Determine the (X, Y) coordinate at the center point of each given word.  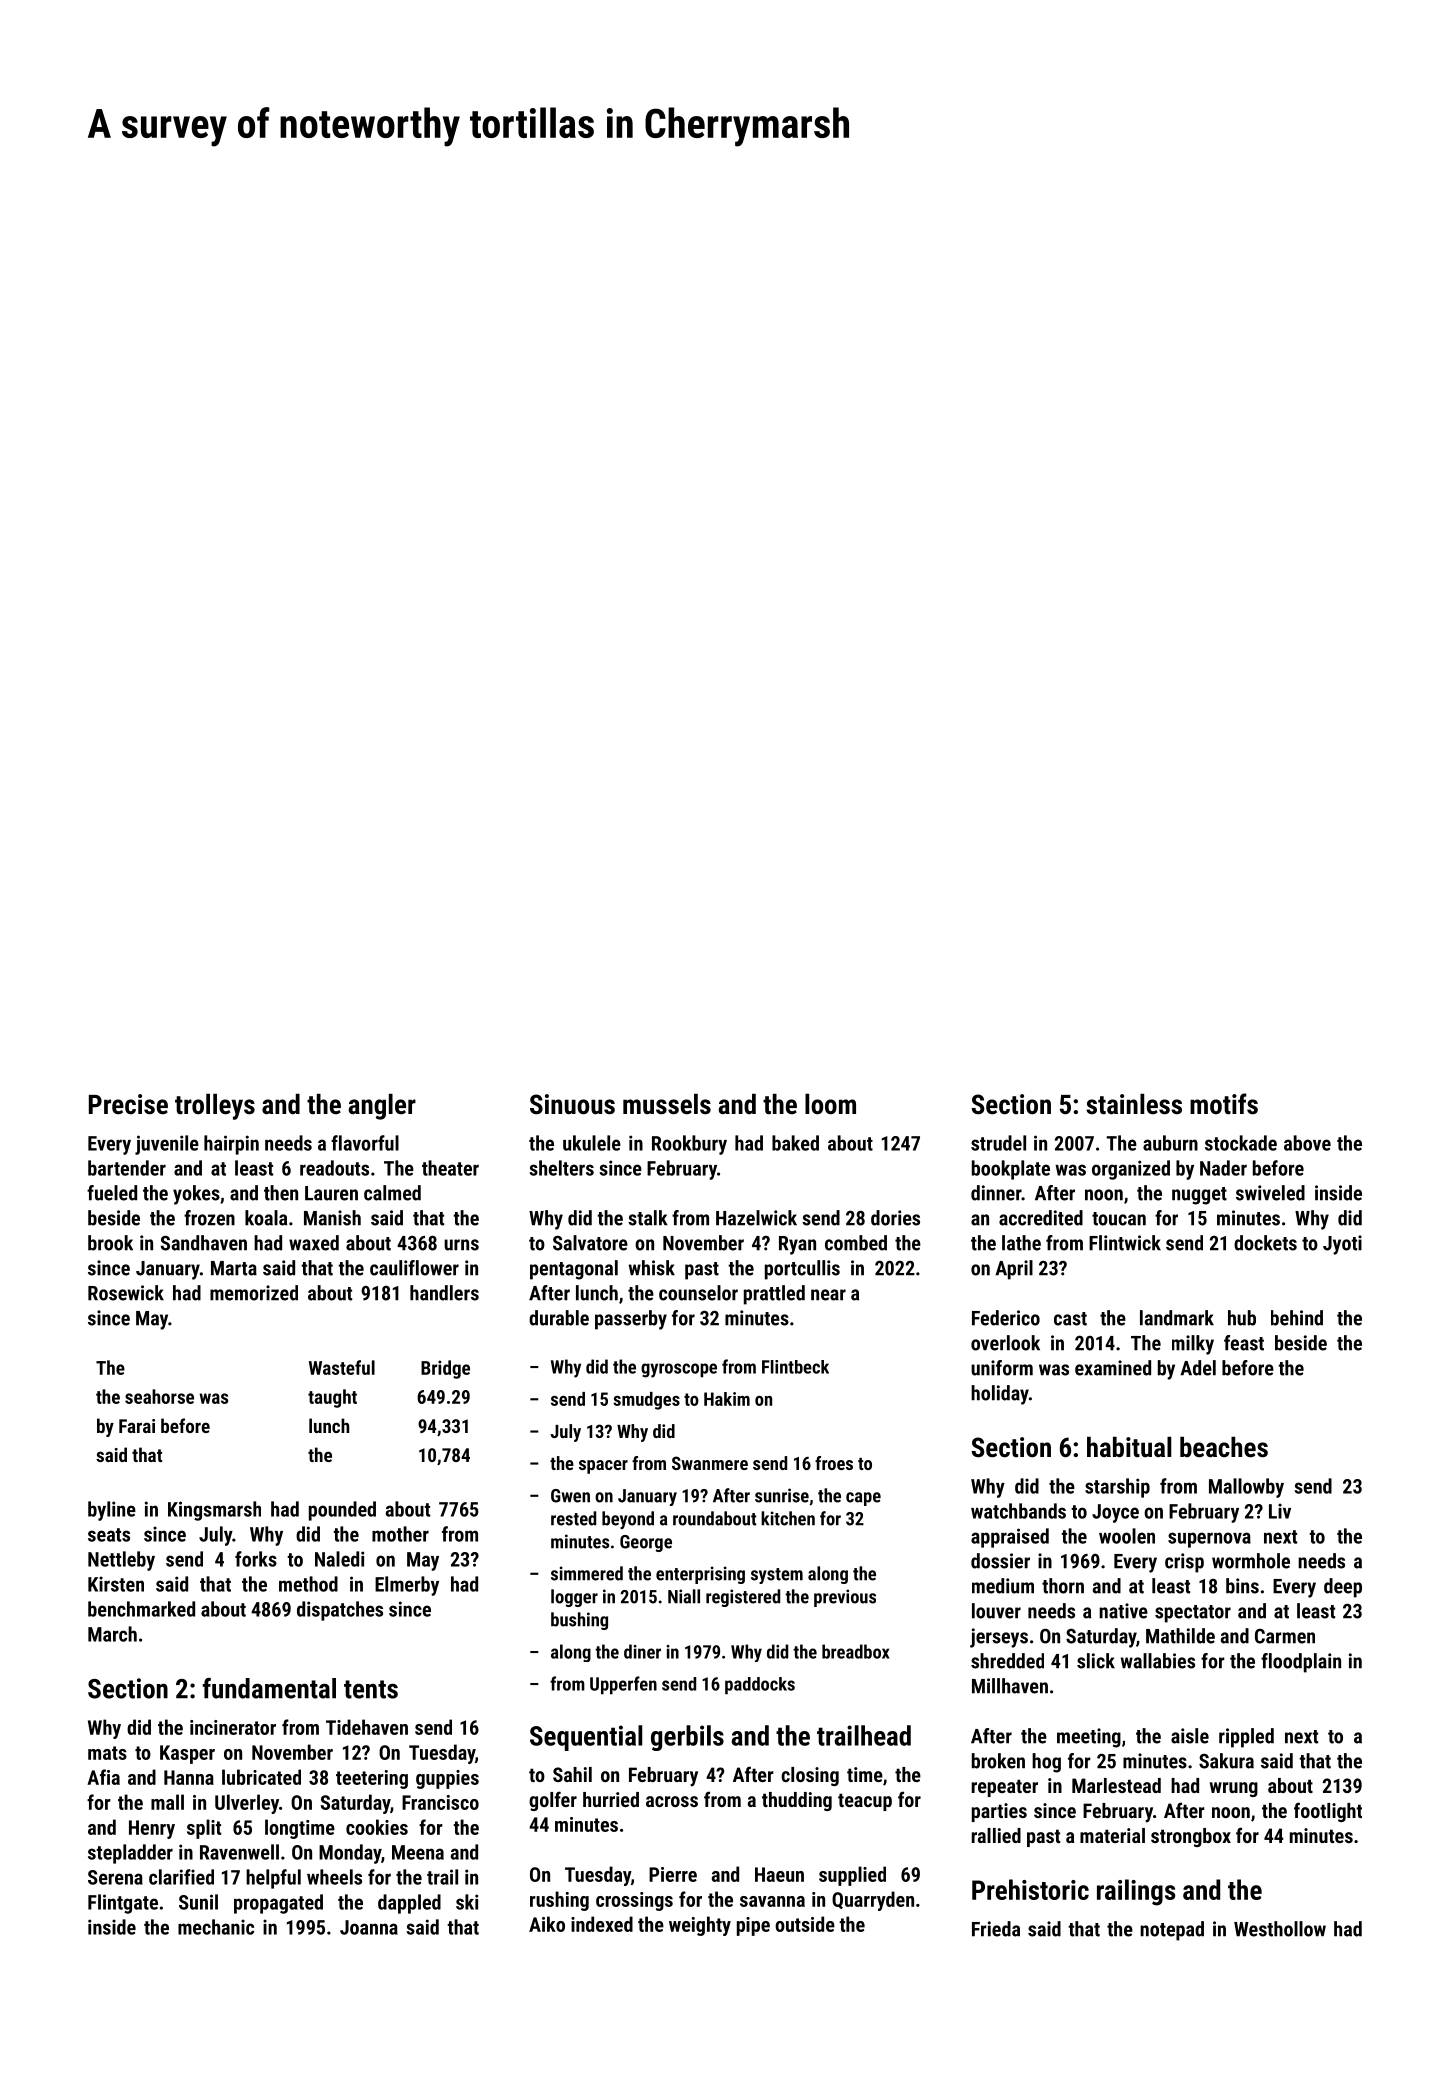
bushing (579, 1621)
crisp (1184, 1563)
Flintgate (123, 1904)
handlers (444, 1293)
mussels (667, 1104)
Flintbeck (795, 1367)
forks (256, 1559)
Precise (128, 1104)
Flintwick (1125, 1243)
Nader (1223, 1168)
